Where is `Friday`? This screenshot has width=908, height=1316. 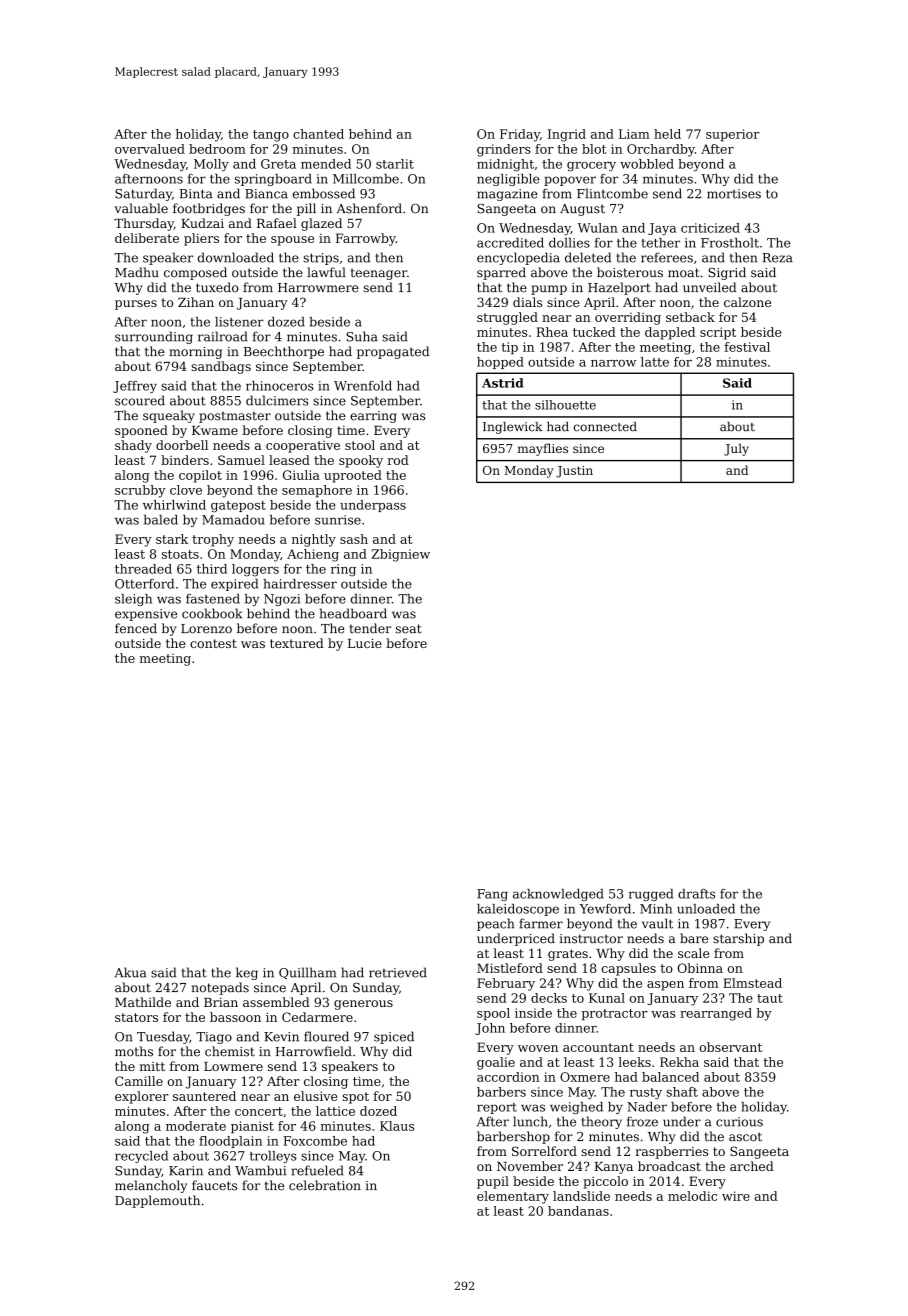 Friday is located at coordinates (520, 135).
